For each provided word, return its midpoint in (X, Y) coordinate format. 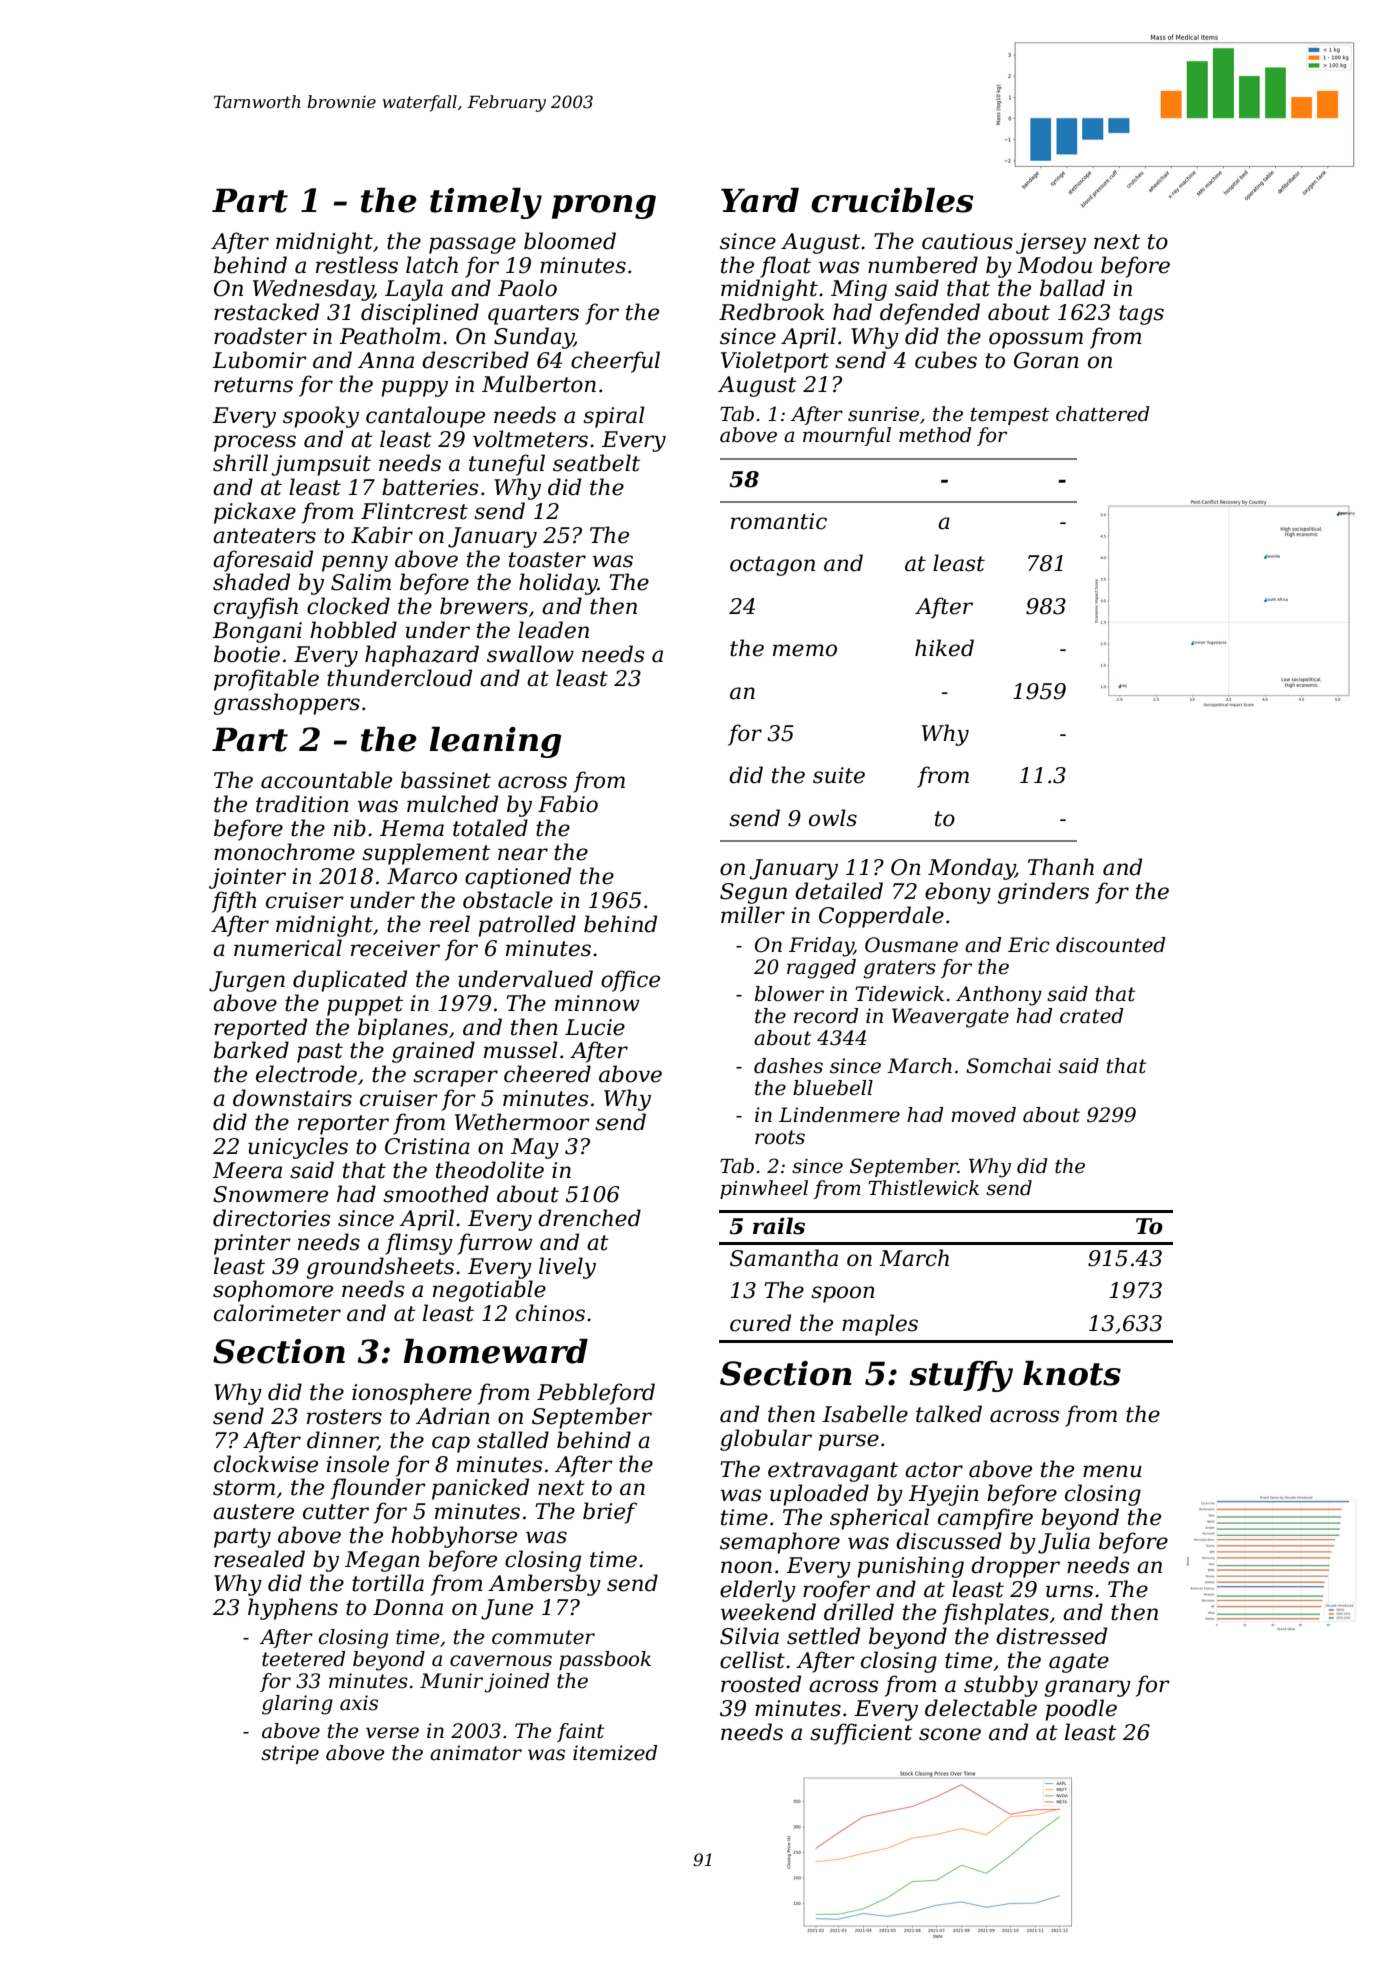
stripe (290, 1754)
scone (950, 1734)
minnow (597, 1003)
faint (580, 1732)
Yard (760, 200)
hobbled (353, 630)
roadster (260, 336)
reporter (343, 1125)
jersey (1051, 243)
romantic (779, 521)
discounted (1110, 945)
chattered (1102, 414)
